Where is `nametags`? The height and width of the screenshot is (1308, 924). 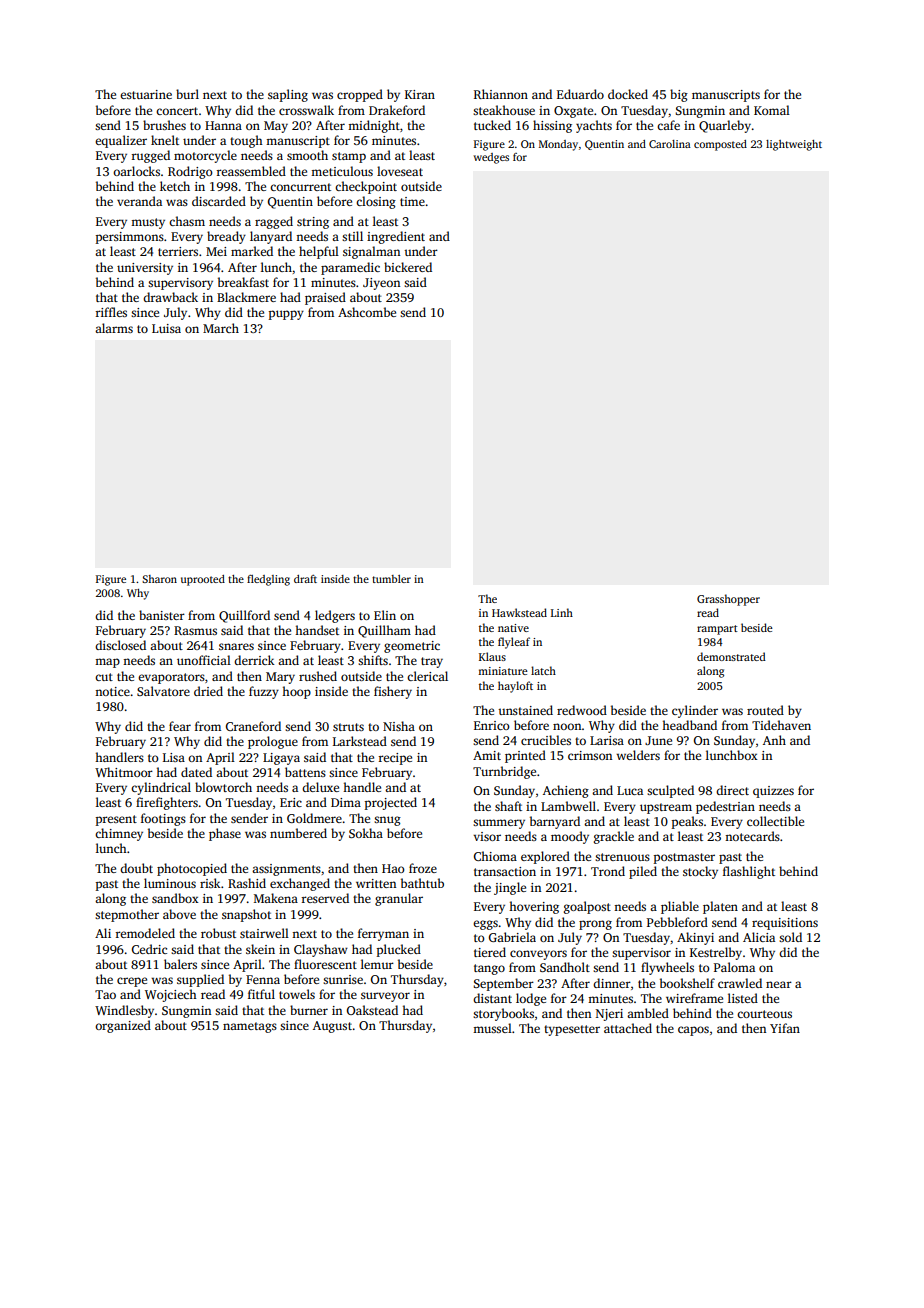 nametags is located at coordinates (250, 1027).
